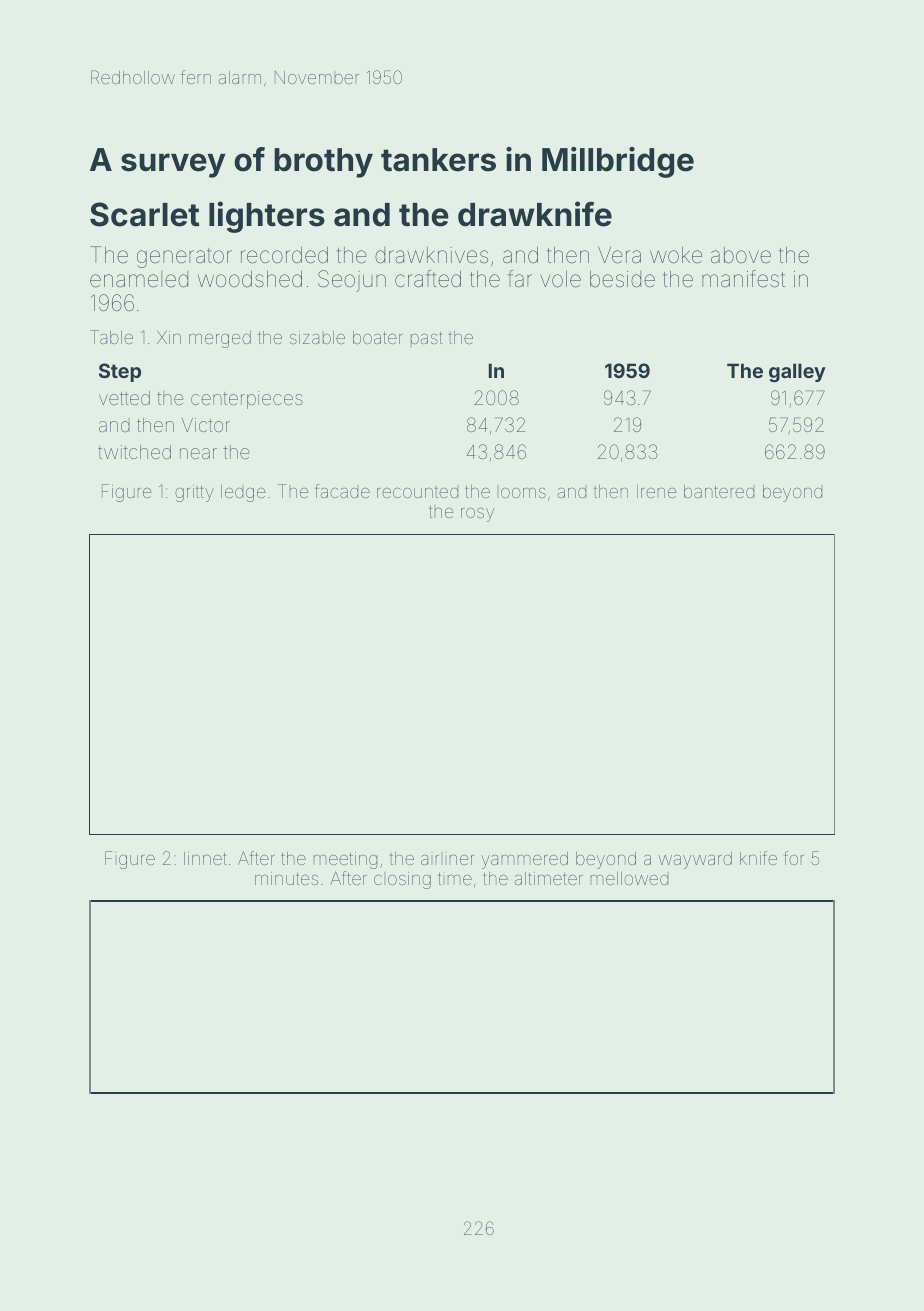 The height and width of the image is (1311, 924). Describe the element at coordinates (695, 860) in the image. I see `wayward` at that location.
